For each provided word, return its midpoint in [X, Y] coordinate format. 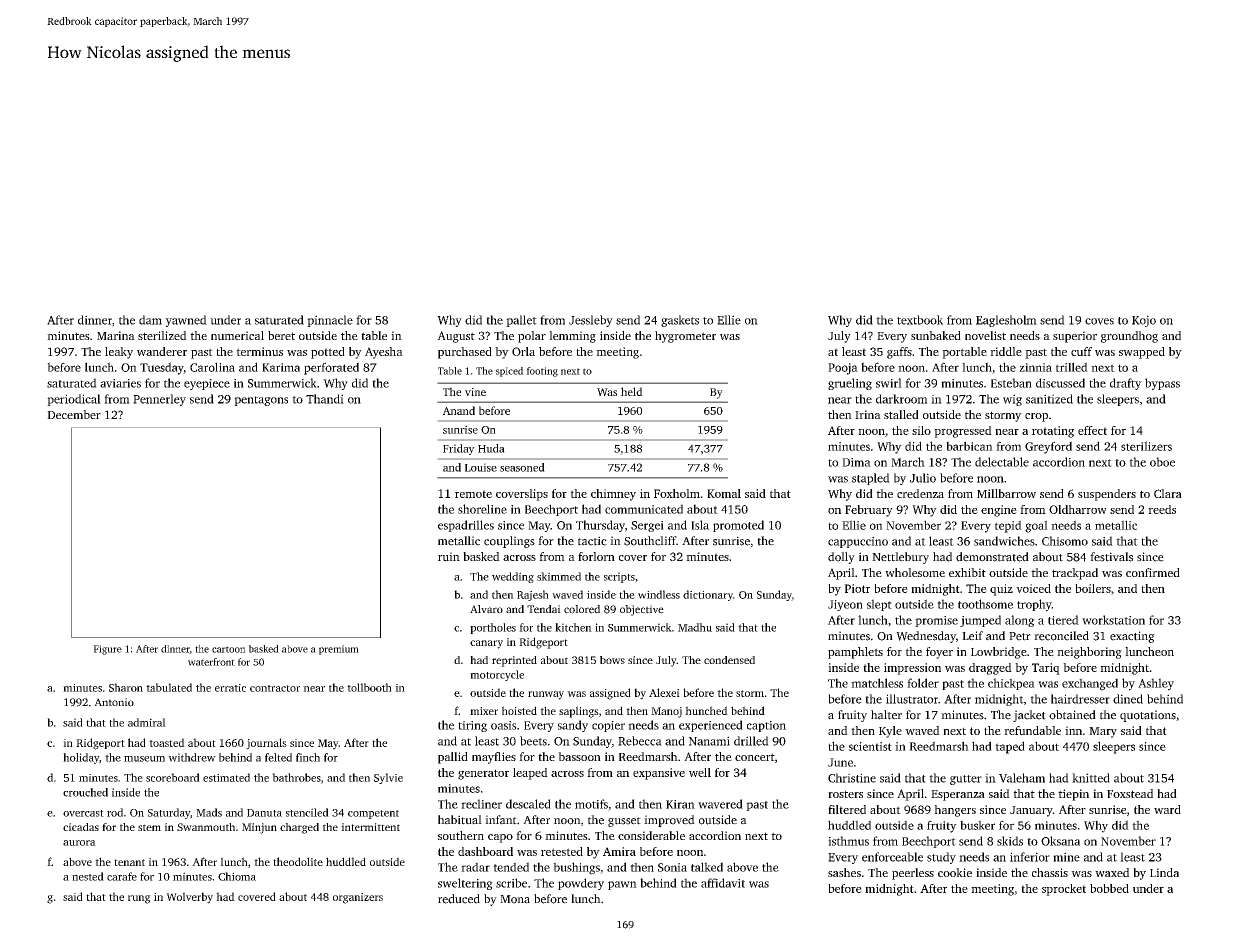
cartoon [229, 649]
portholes [493, 628]
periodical [74, 400]
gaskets [680, 321]
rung [139, 899]
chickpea [1011, 684]
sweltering [465, 884]
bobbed [1109, 888]
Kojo [1144, 321]
